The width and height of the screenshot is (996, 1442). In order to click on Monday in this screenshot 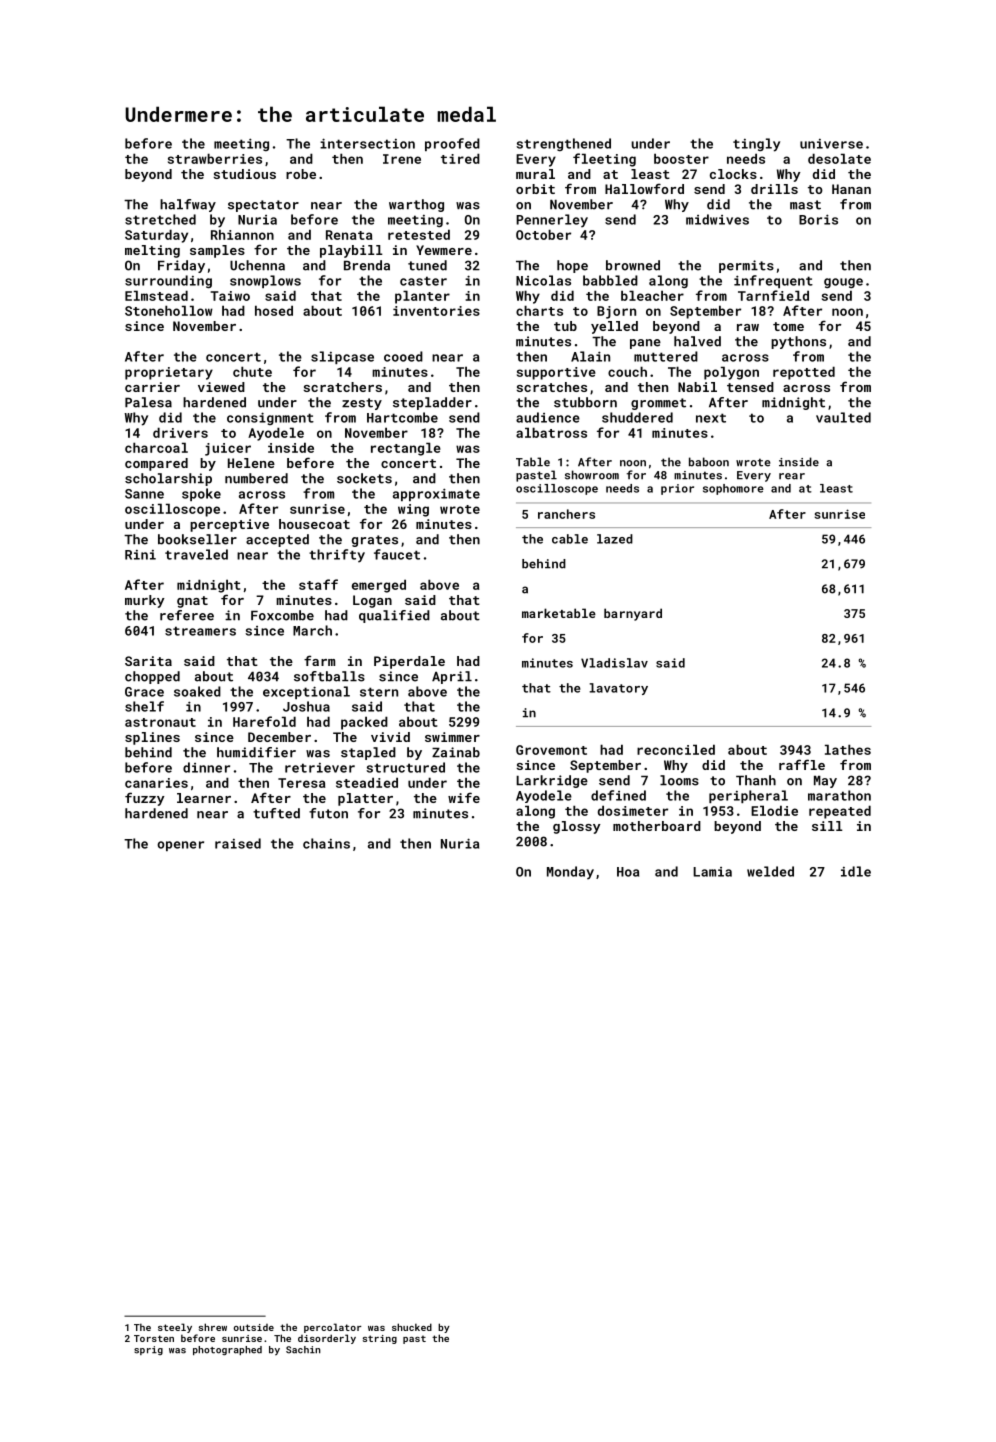, I will do `click(570, 873)`.
